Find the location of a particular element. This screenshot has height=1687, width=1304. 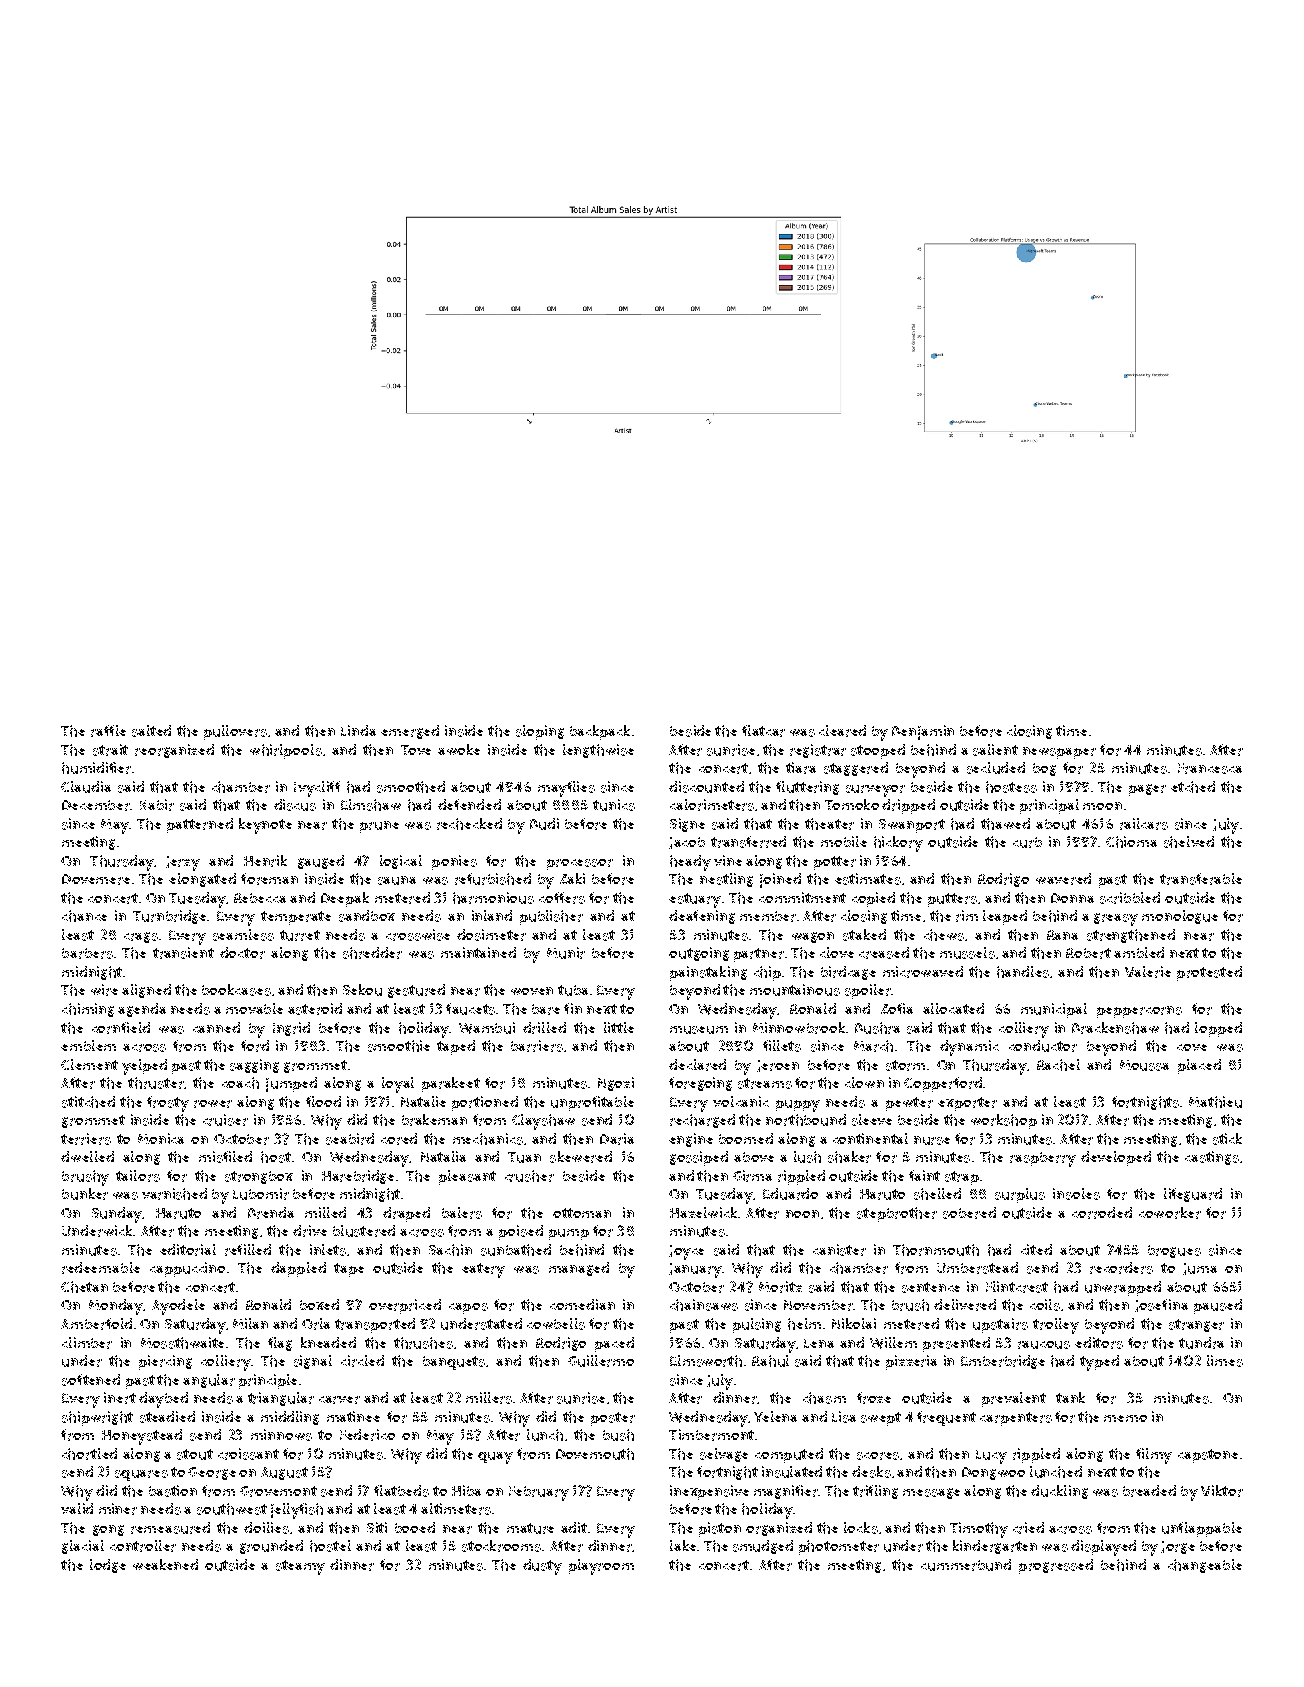

steamy is located at coordinates (300, 1567).
